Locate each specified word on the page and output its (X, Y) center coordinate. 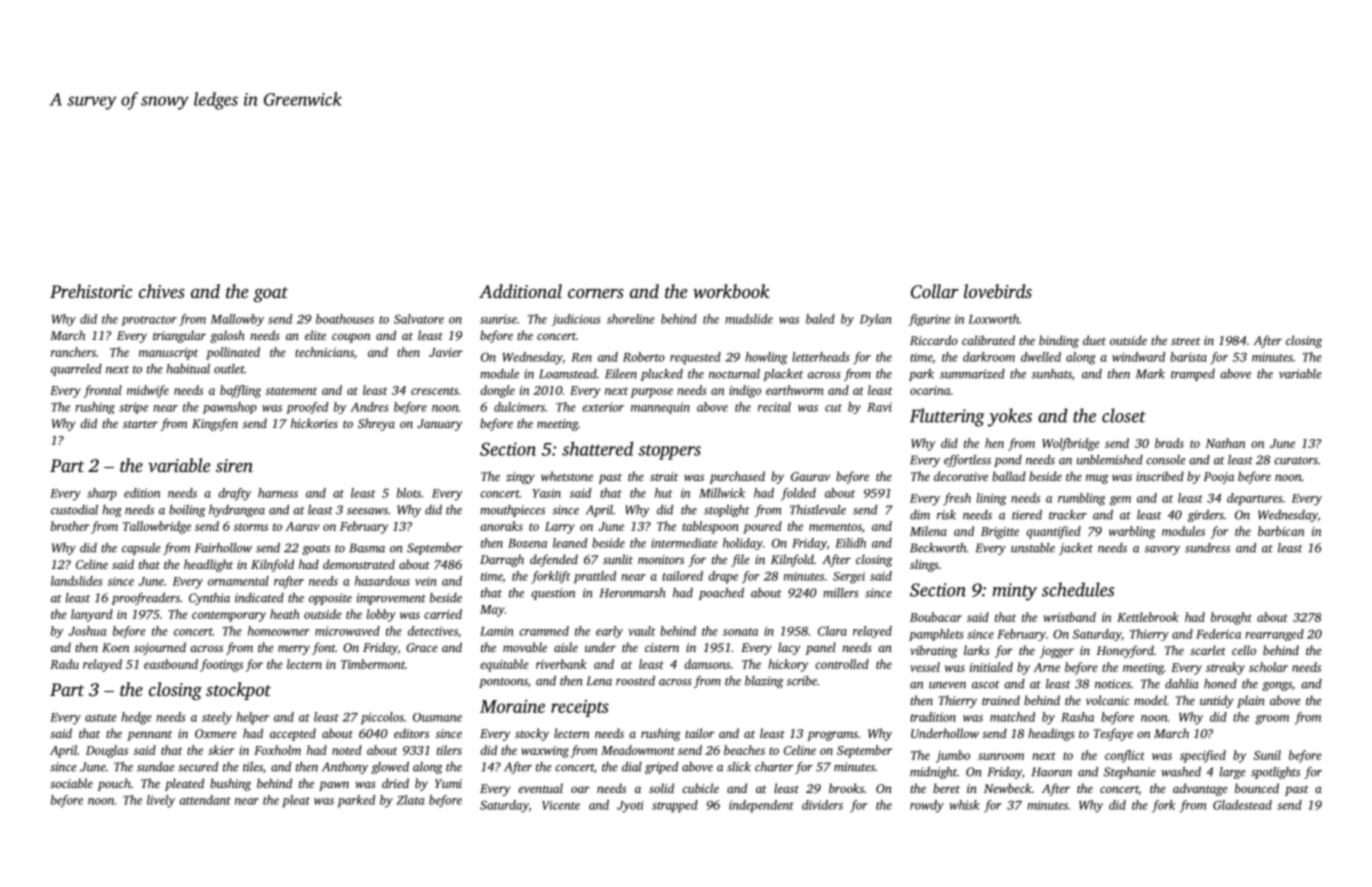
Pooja (1218, 478)
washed (1181, 772)
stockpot (238, 691)
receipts (580, 708)
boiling (187, 511)
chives (162, 291)
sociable (71, 783)
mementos (835, 527)
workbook (731, 291)
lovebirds (998, 291)
